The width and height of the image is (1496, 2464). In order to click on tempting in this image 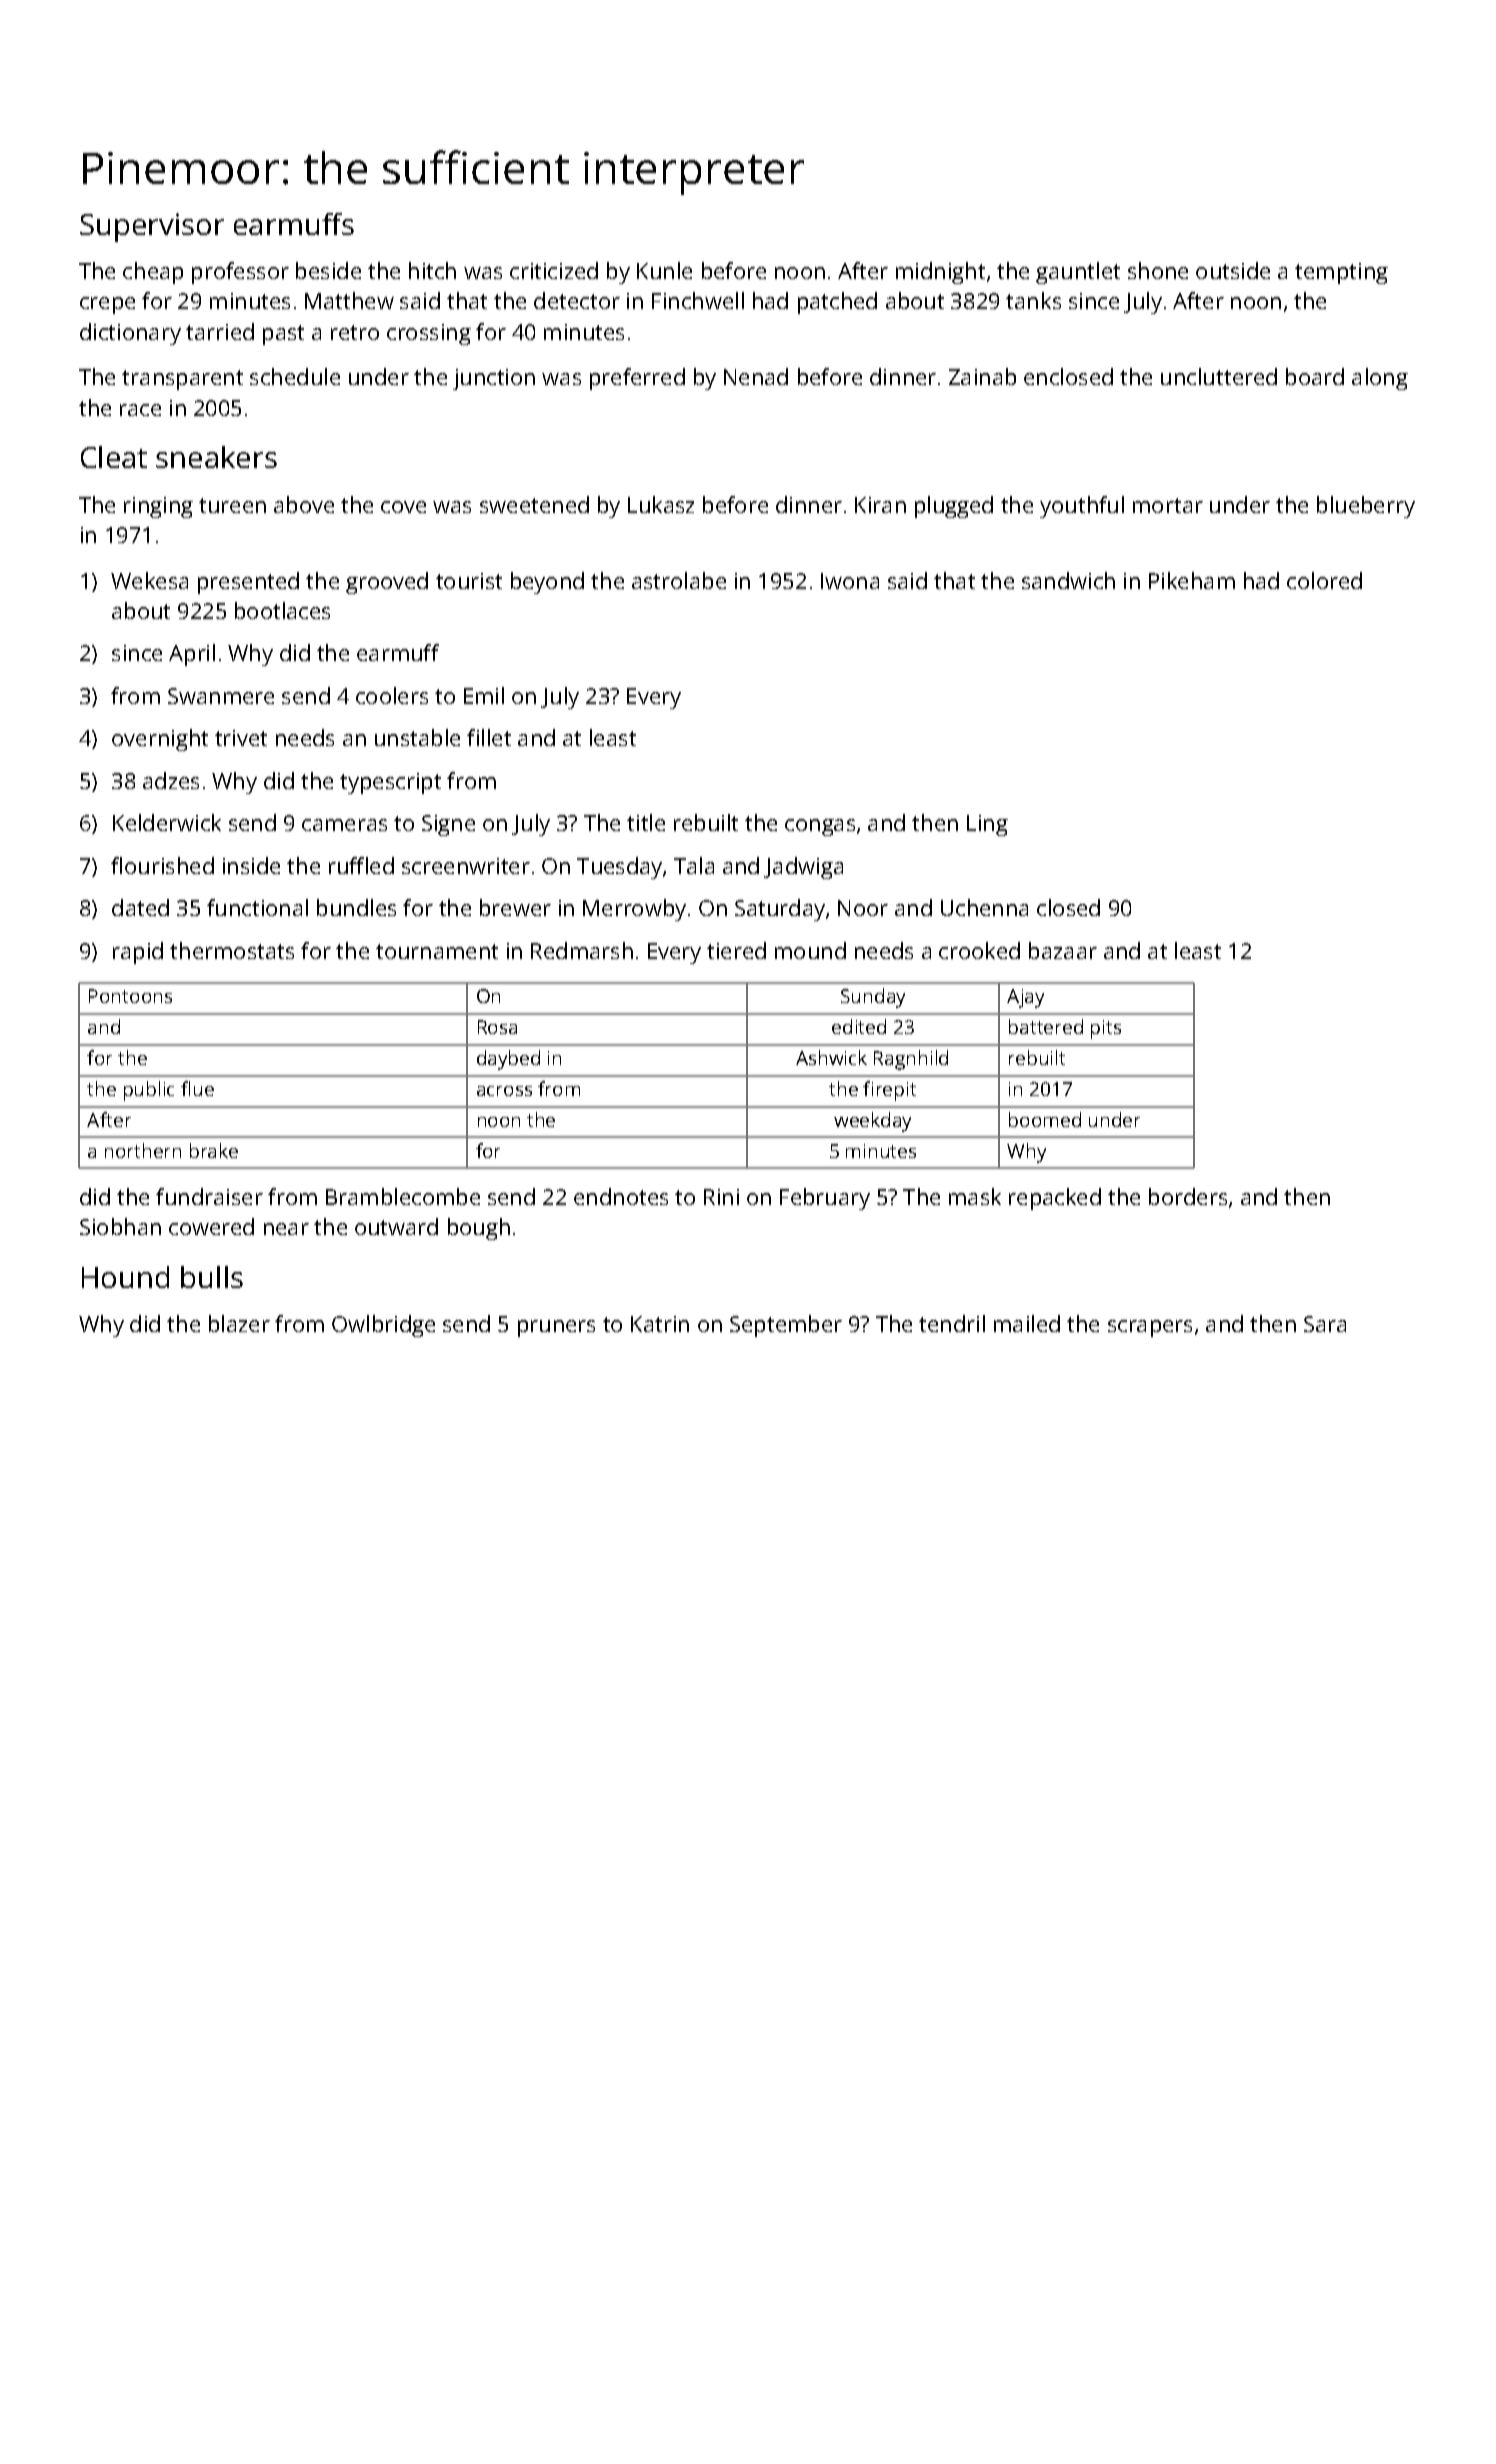, I will do `click(1341, 273)`.
